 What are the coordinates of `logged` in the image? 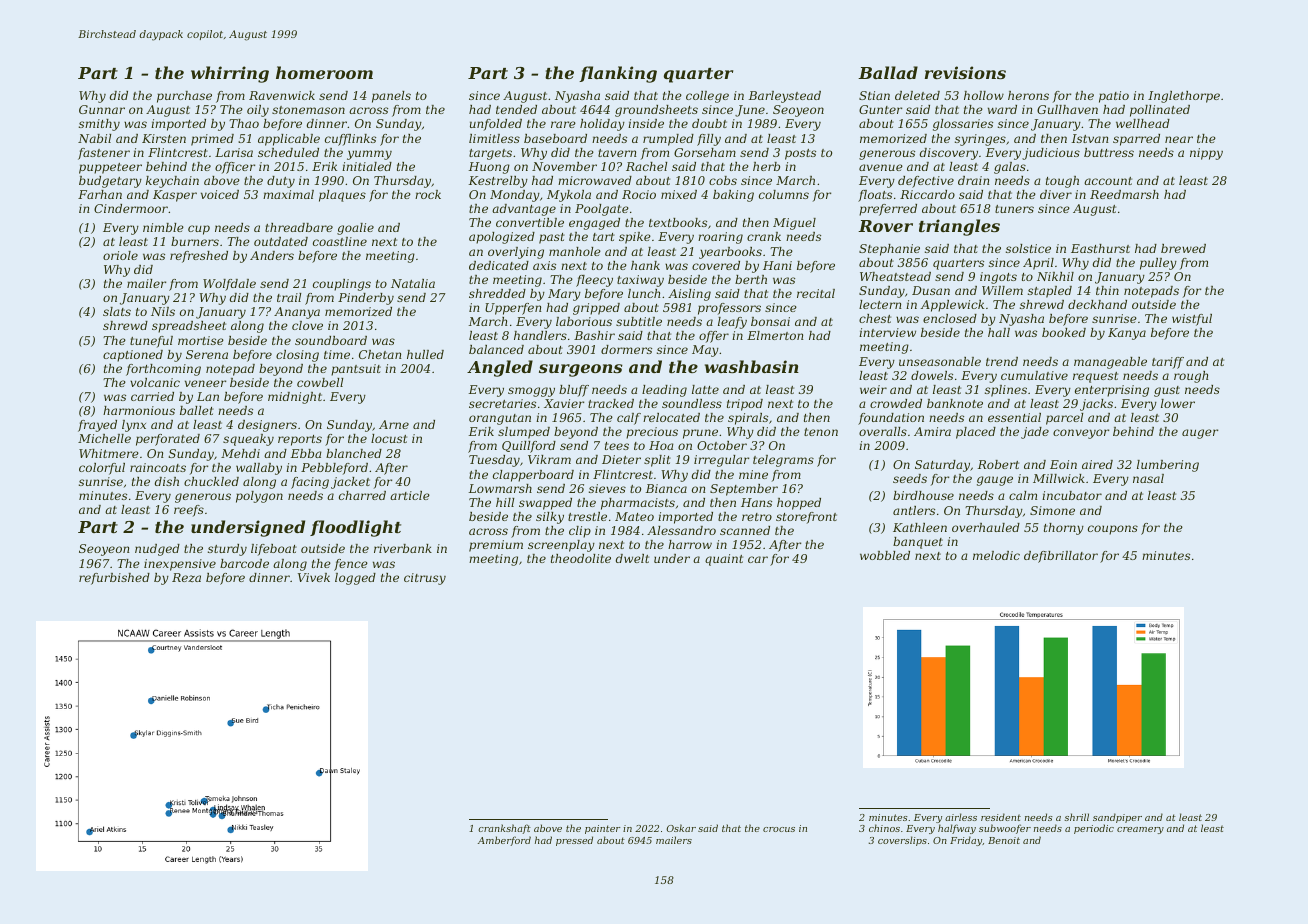 It's located at (355, 579).
